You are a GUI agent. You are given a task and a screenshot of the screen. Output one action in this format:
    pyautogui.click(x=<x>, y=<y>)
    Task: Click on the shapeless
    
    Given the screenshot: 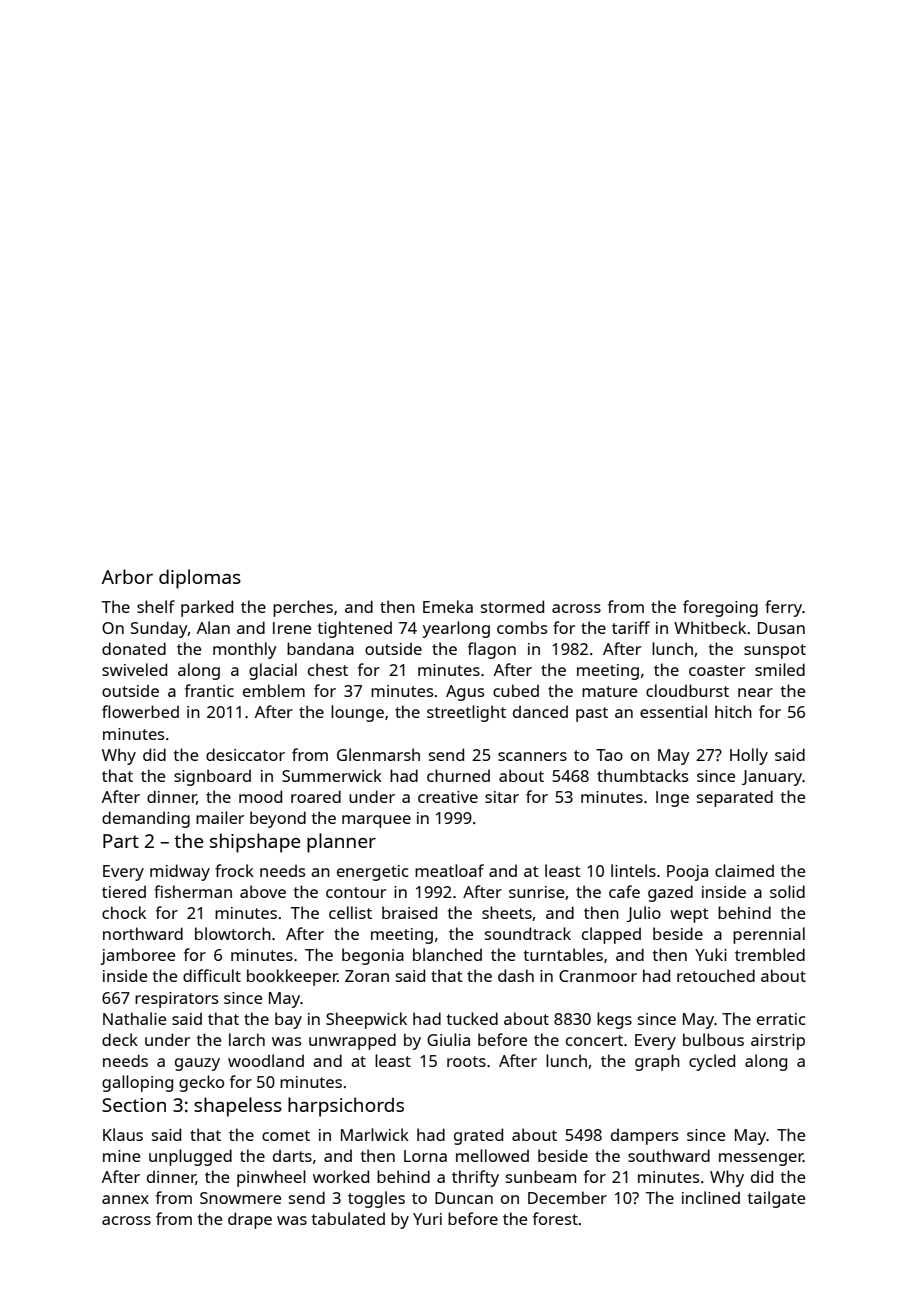 What is the action you would take?
    pyautogui.click(x=238, y=1107)
